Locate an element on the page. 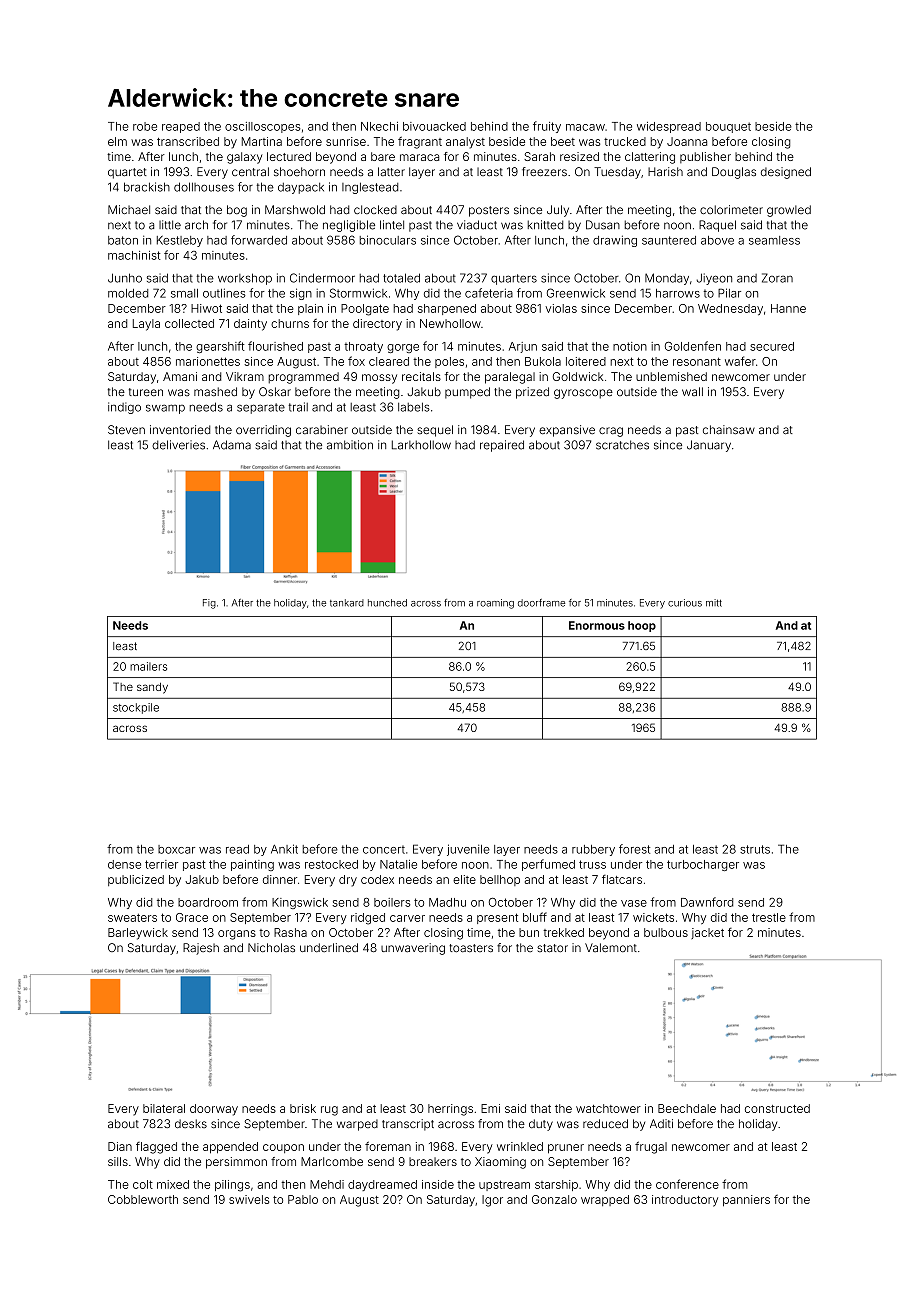 This document has width=924, height=1308. daypack is located at coordinates (301, 188).
